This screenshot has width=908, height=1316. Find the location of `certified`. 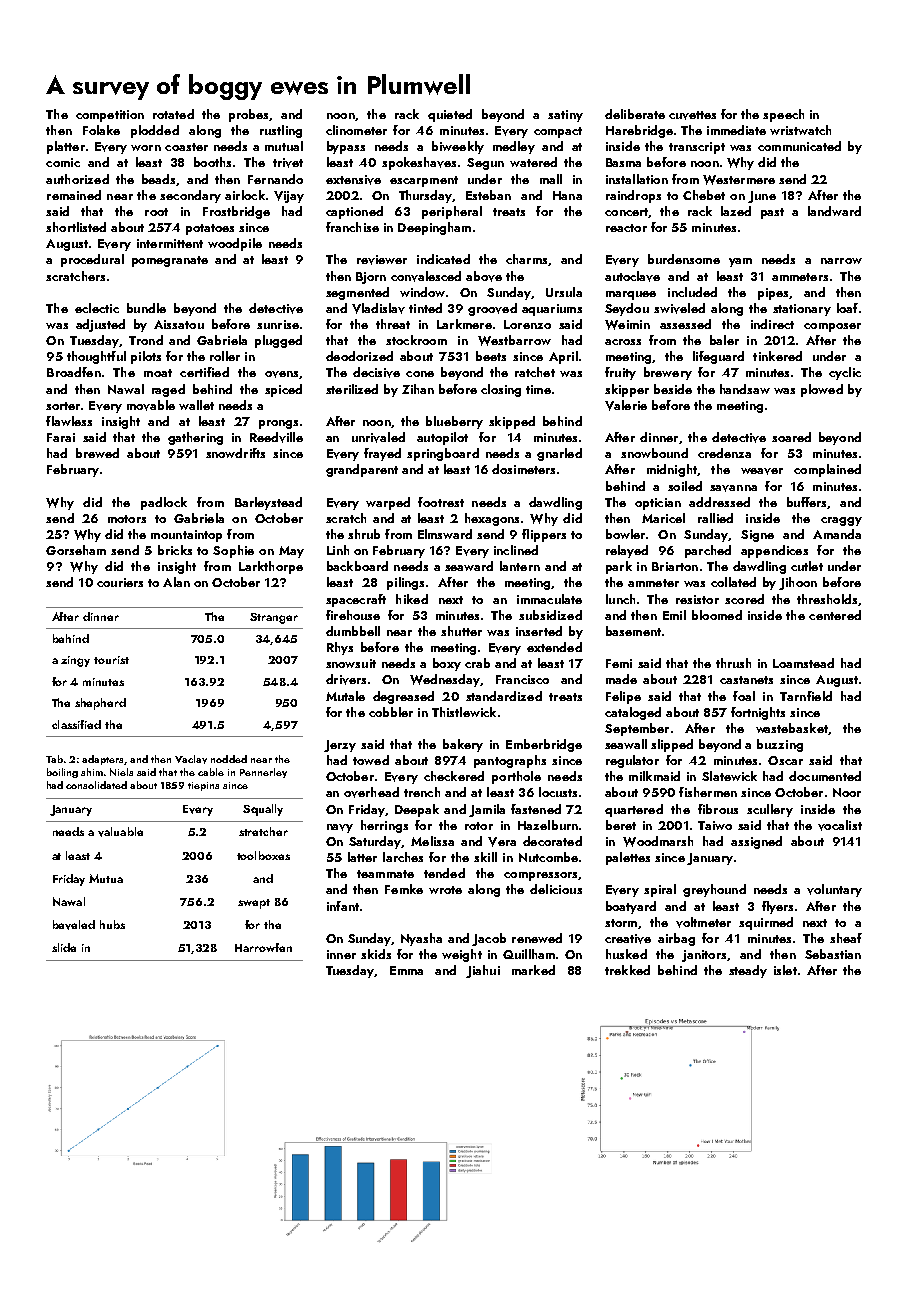

certified is located at coordinates (204, 372).
